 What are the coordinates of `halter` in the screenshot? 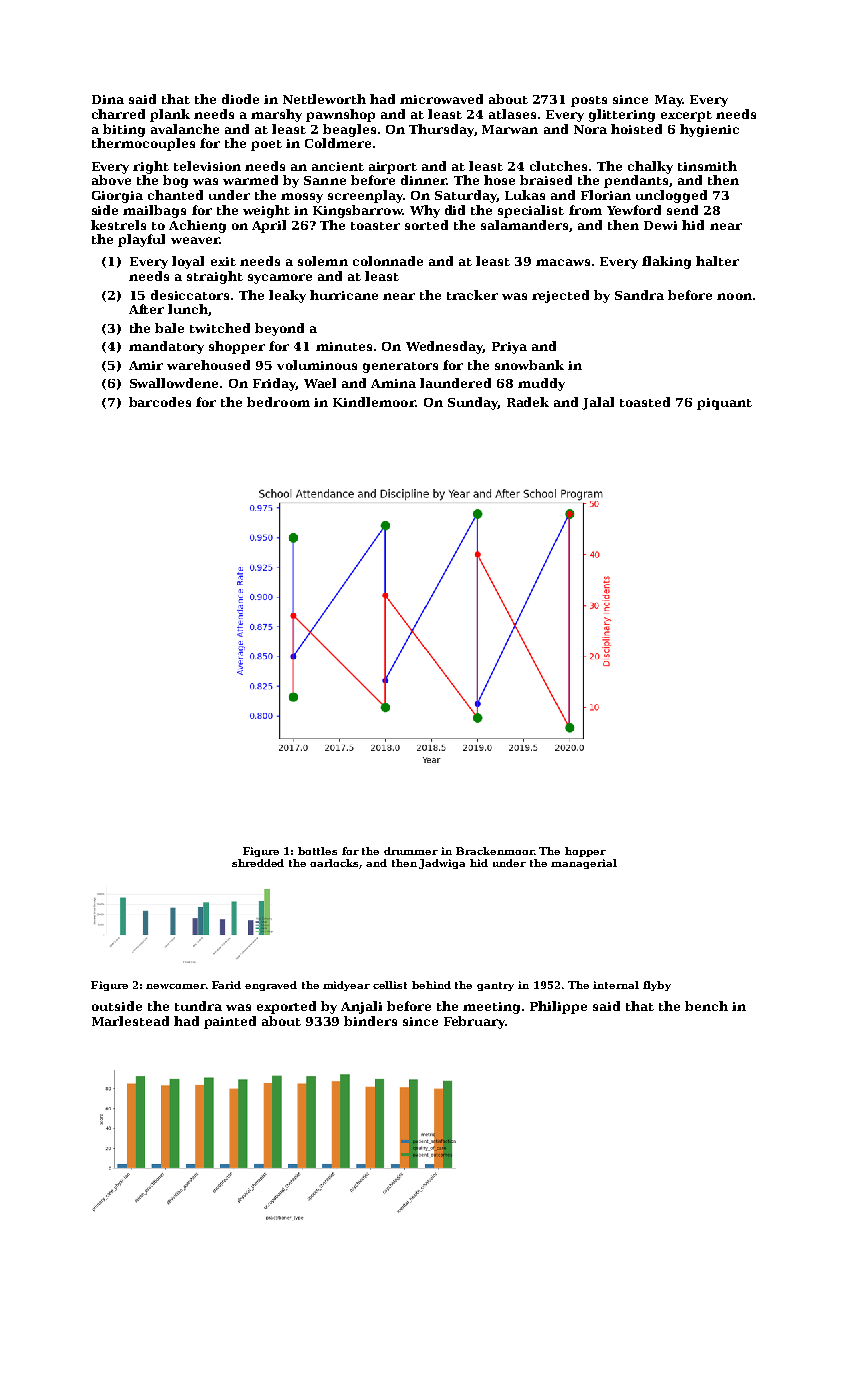 It's located at (717, 261).
